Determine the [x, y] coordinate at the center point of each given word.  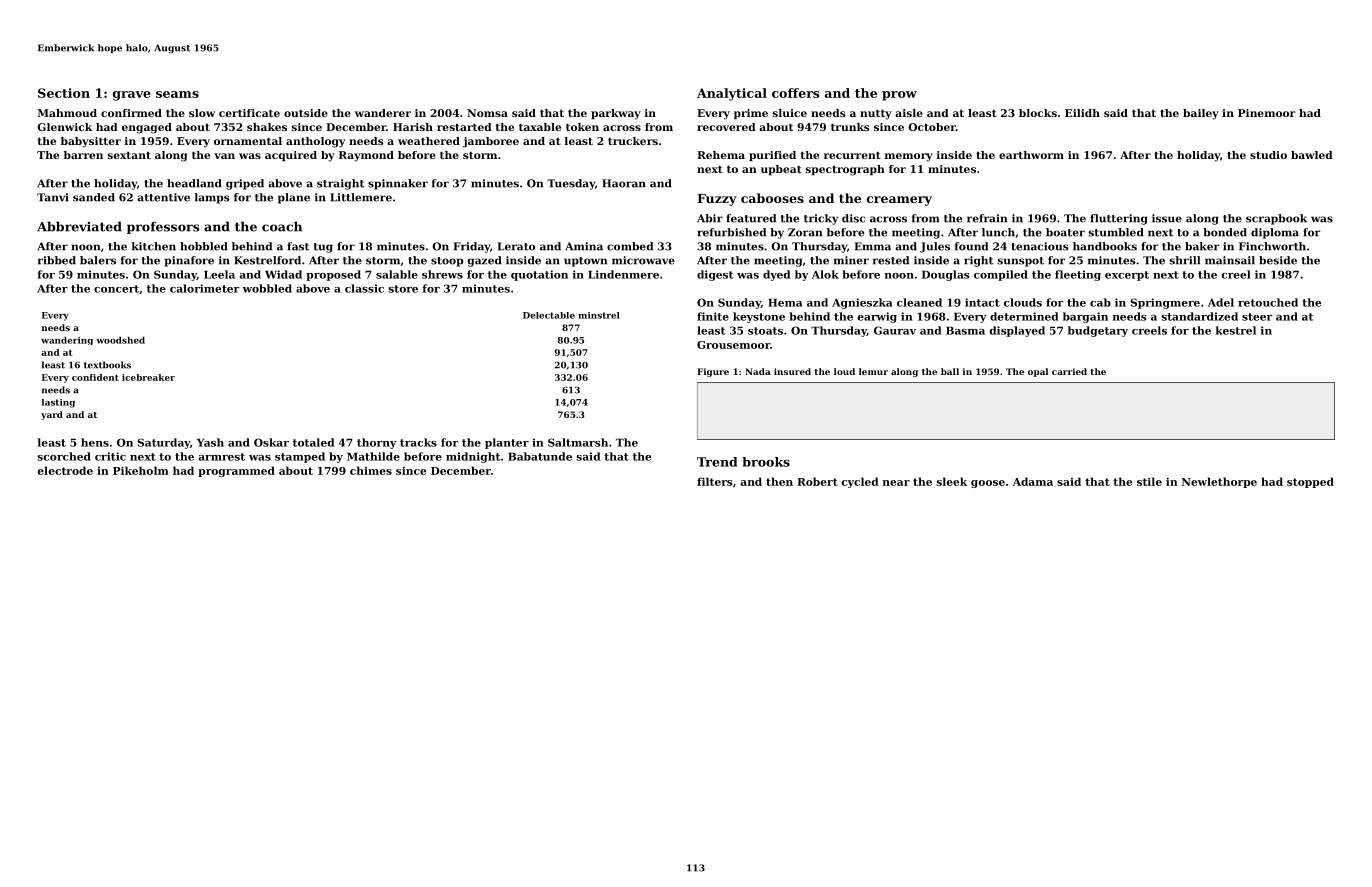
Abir [710, 218]
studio [1268, 155]
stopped [1310, 482]
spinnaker [398, 184]
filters [714, 481]
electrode [65, 470]
